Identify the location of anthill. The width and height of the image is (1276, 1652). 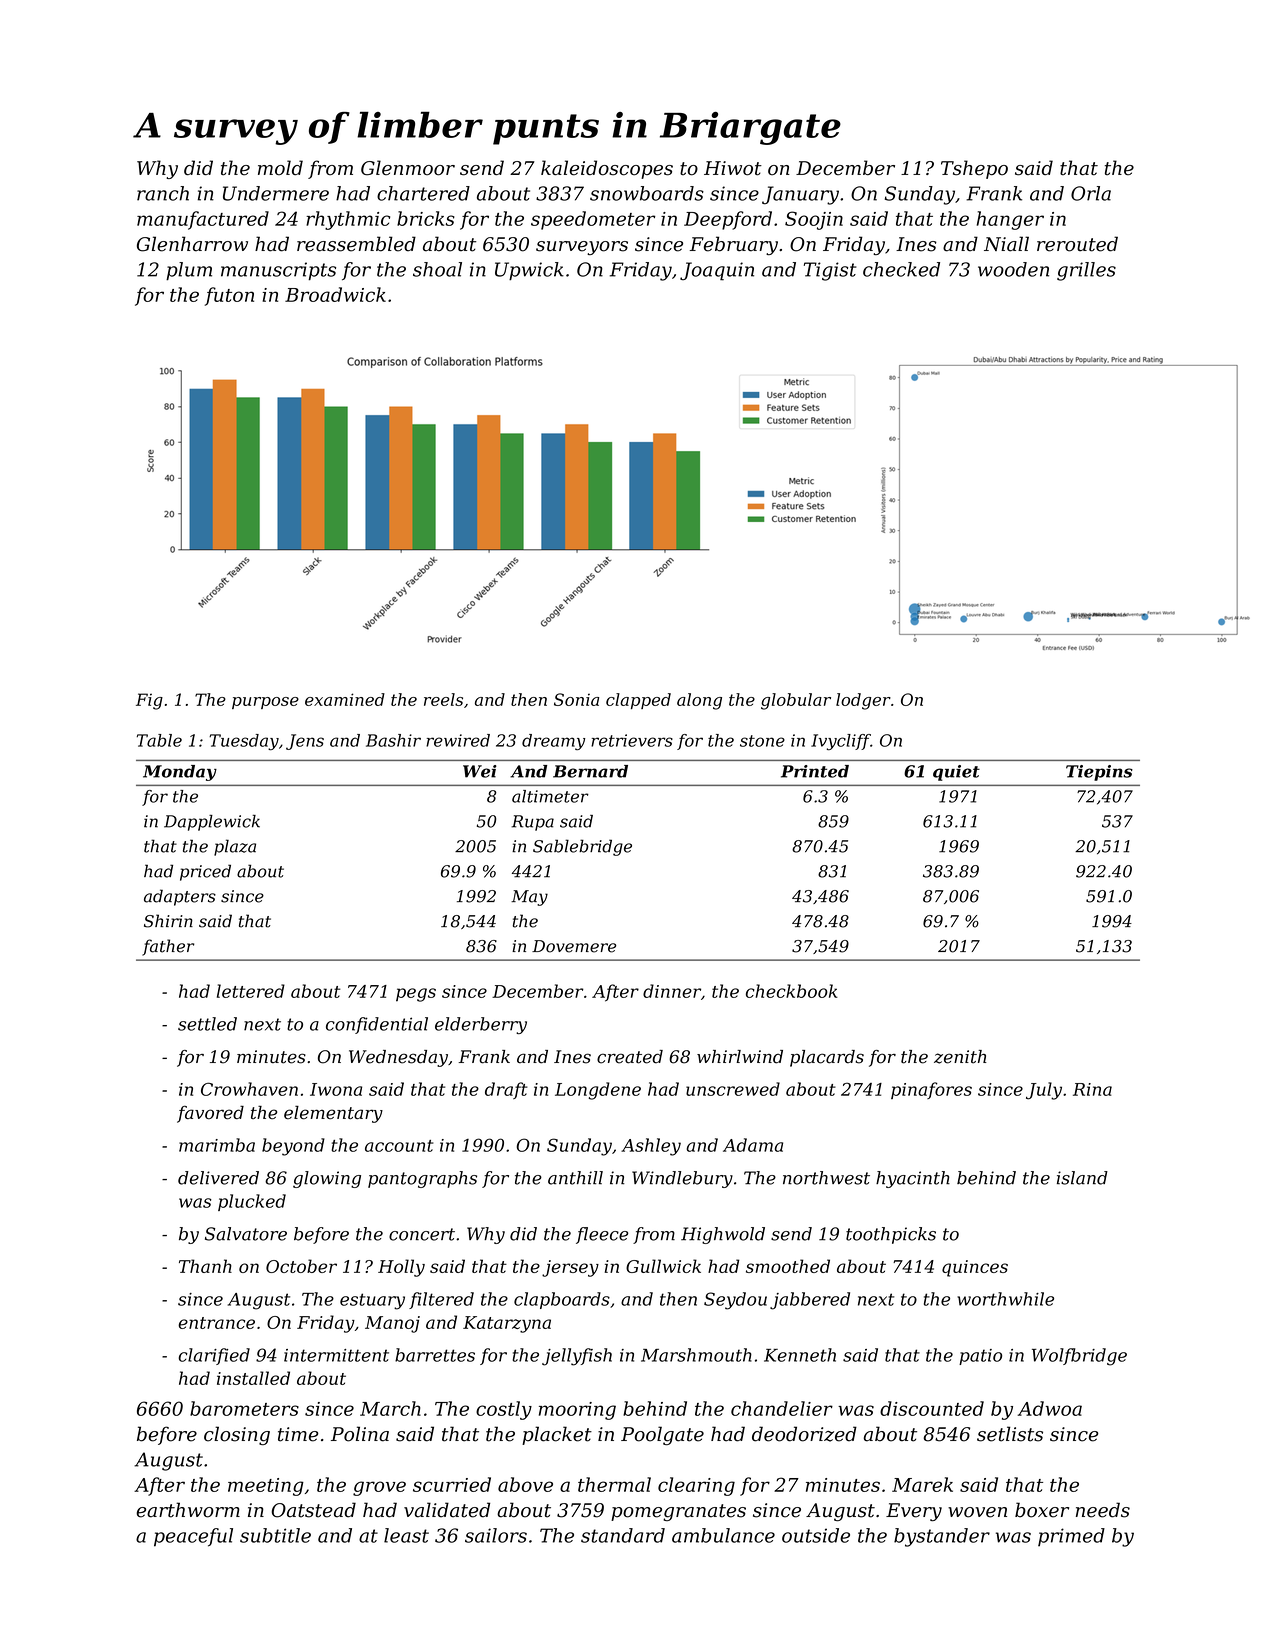
(575, 1178).
